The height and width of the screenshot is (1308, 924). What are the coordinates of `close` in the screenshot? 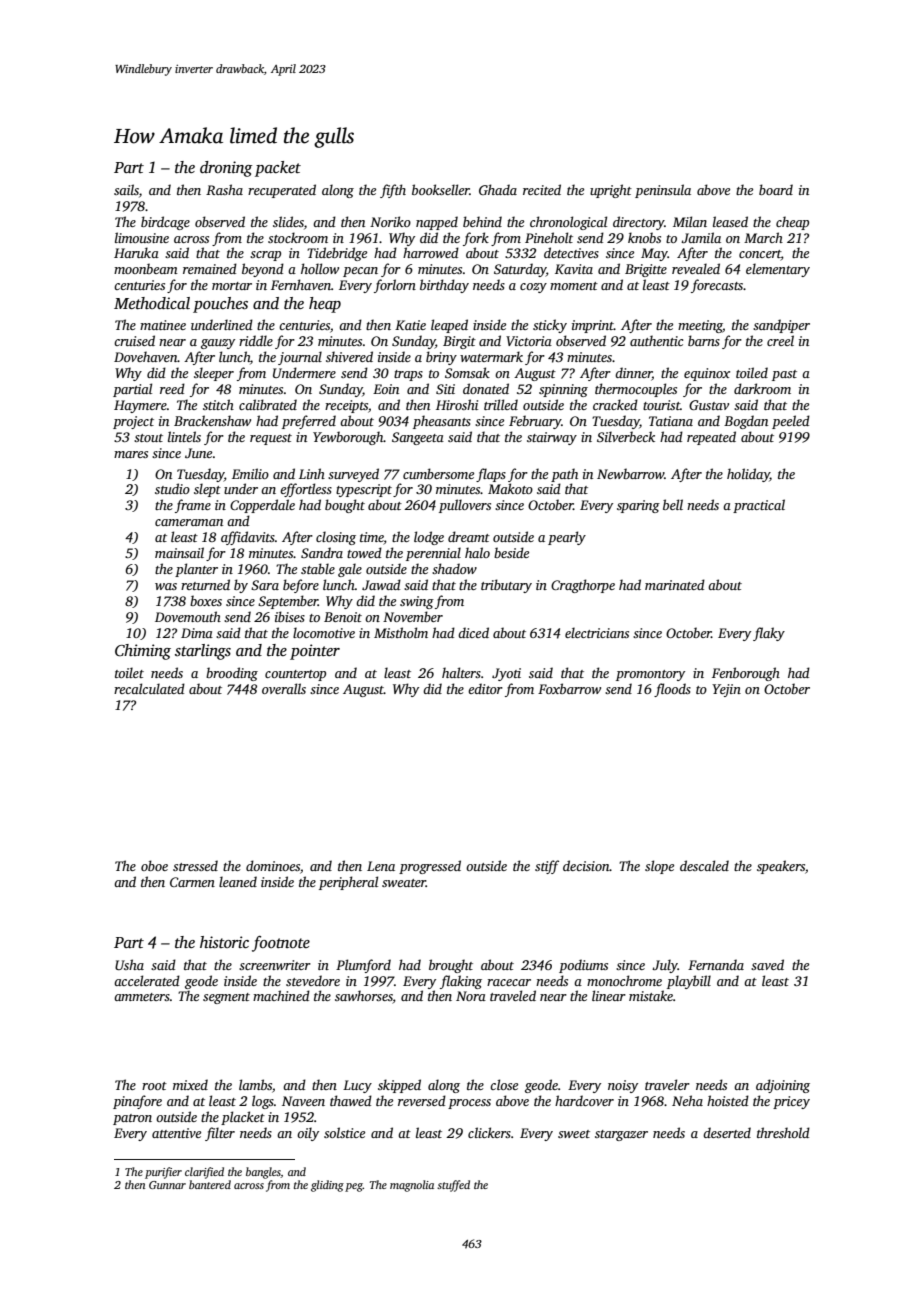 It's located at (504, 1084).
